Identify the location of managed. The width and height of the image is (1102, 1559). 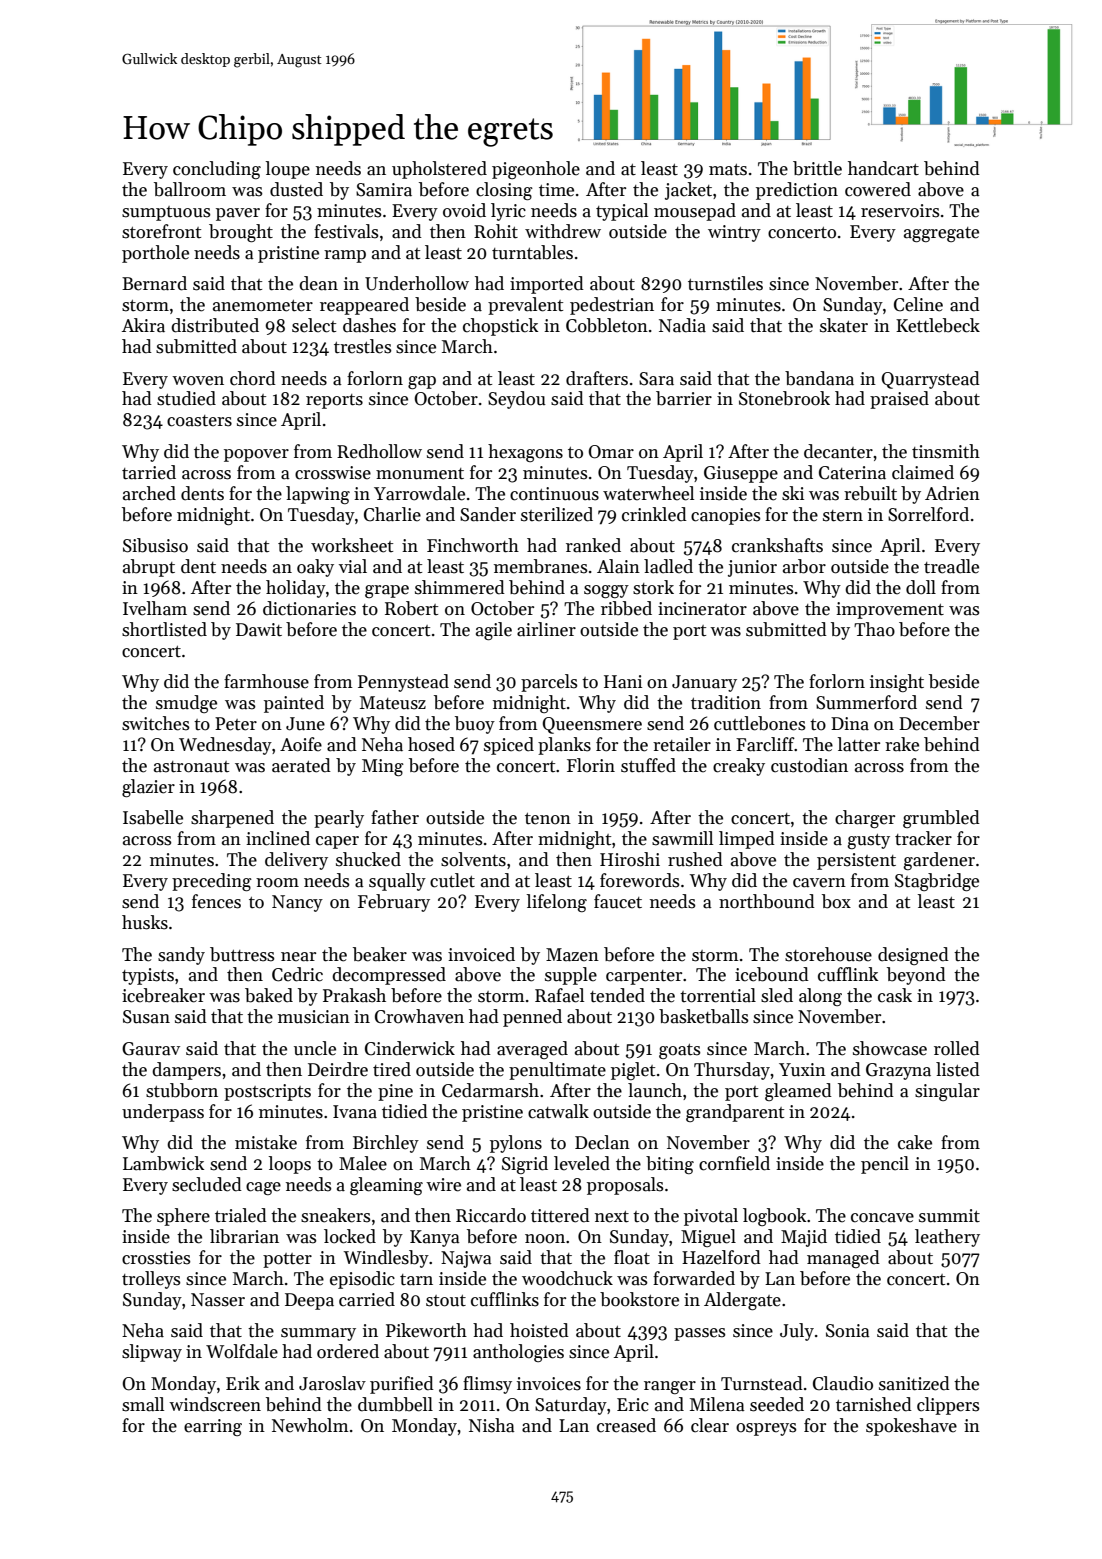
(843, 1259).
